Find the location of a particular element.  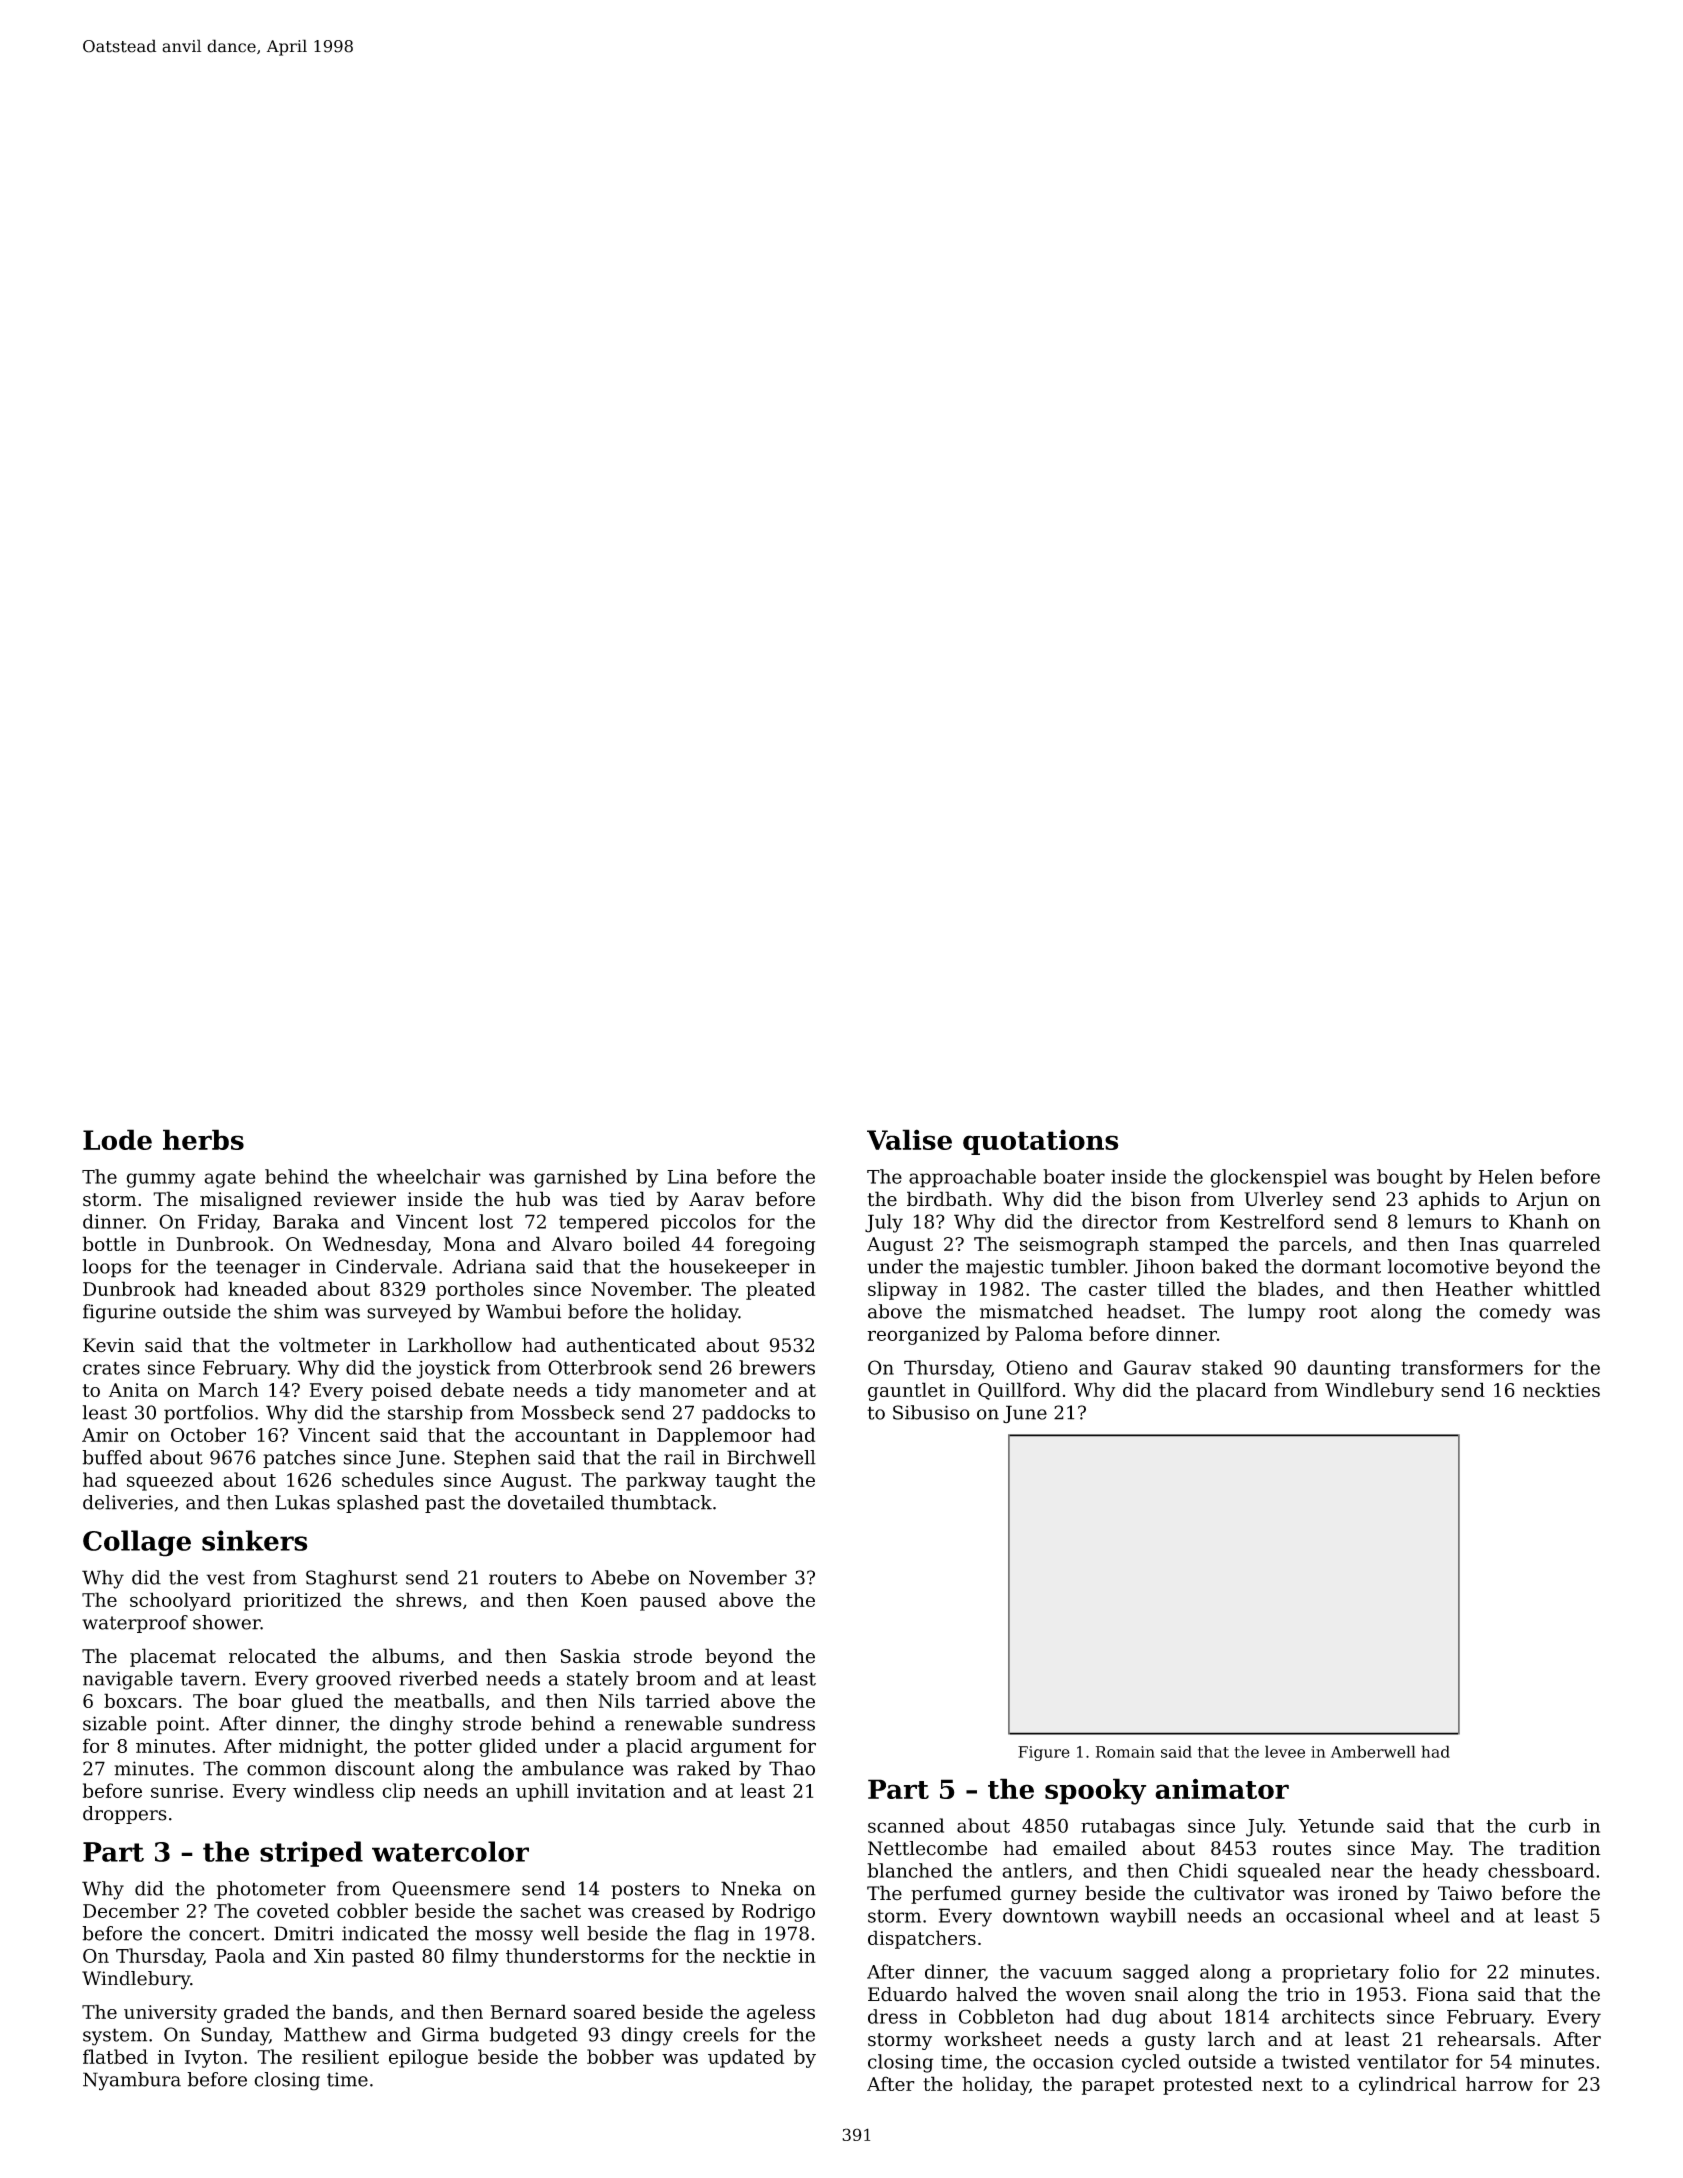

gauntlet is located at coordinates (907, 1391).
